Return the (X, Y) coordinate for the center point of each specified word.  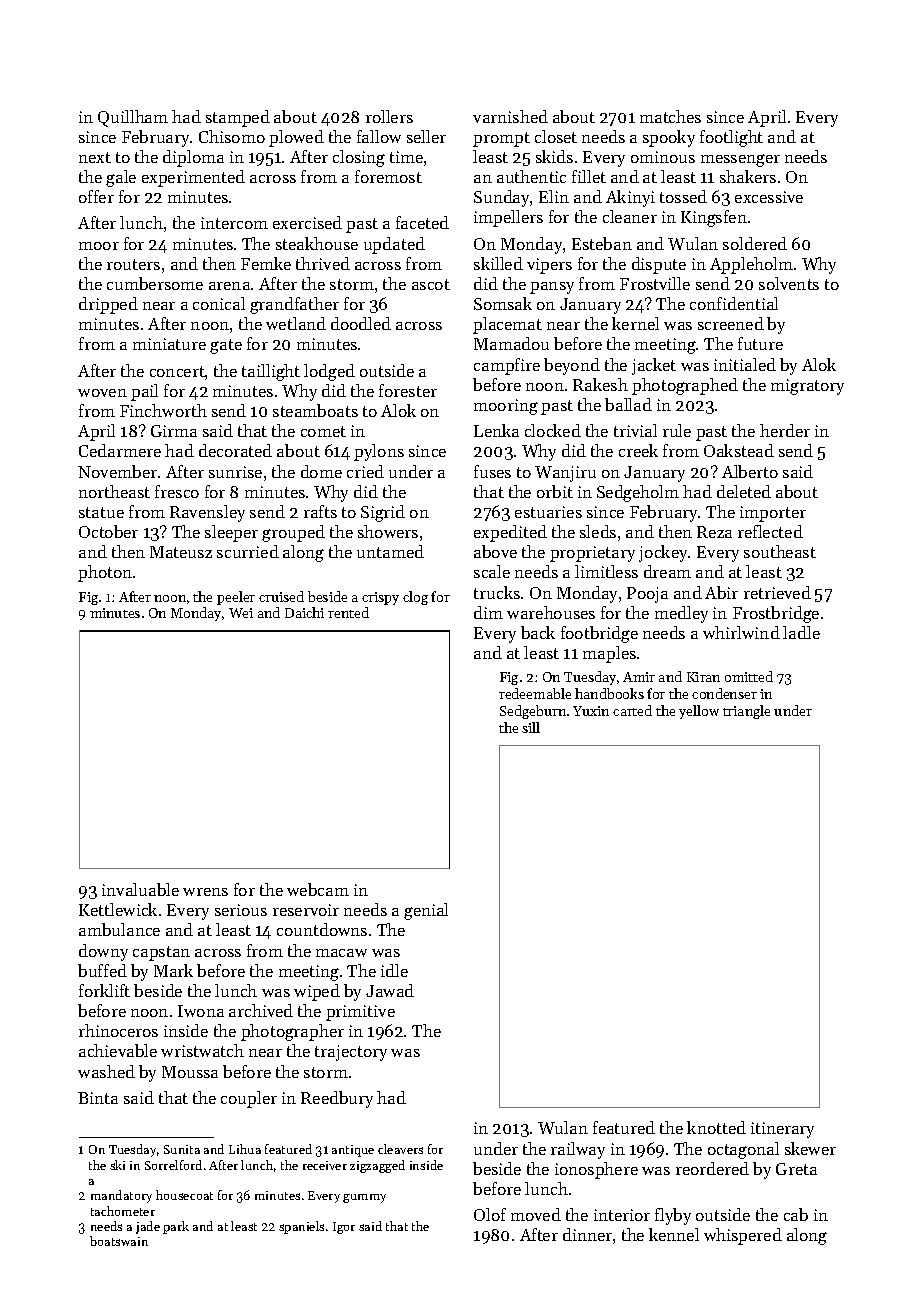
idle (394, 970)
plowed (296, 138)
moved (536, 1214)
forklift (104, 990)
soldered (755, 243)
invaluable (140, 889)
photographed (685, 386)
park (176, 1227)
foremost (388, 176)
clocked (553, 430)
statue (101, 512)
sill (531, 727)
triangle (746, 712)
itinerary (782, 1130)
